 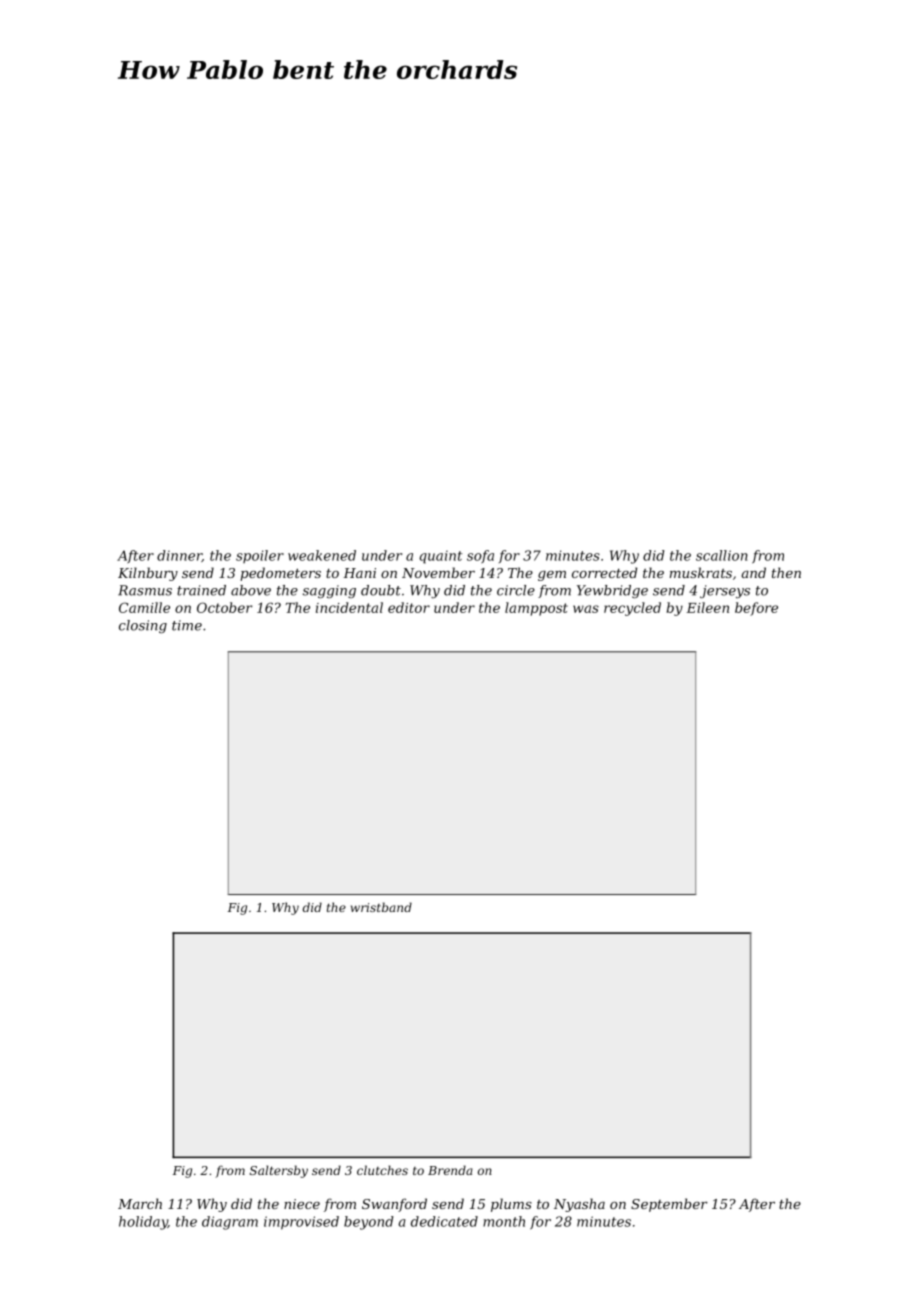 I want to click on wristband, so click(x=381, y=907).
